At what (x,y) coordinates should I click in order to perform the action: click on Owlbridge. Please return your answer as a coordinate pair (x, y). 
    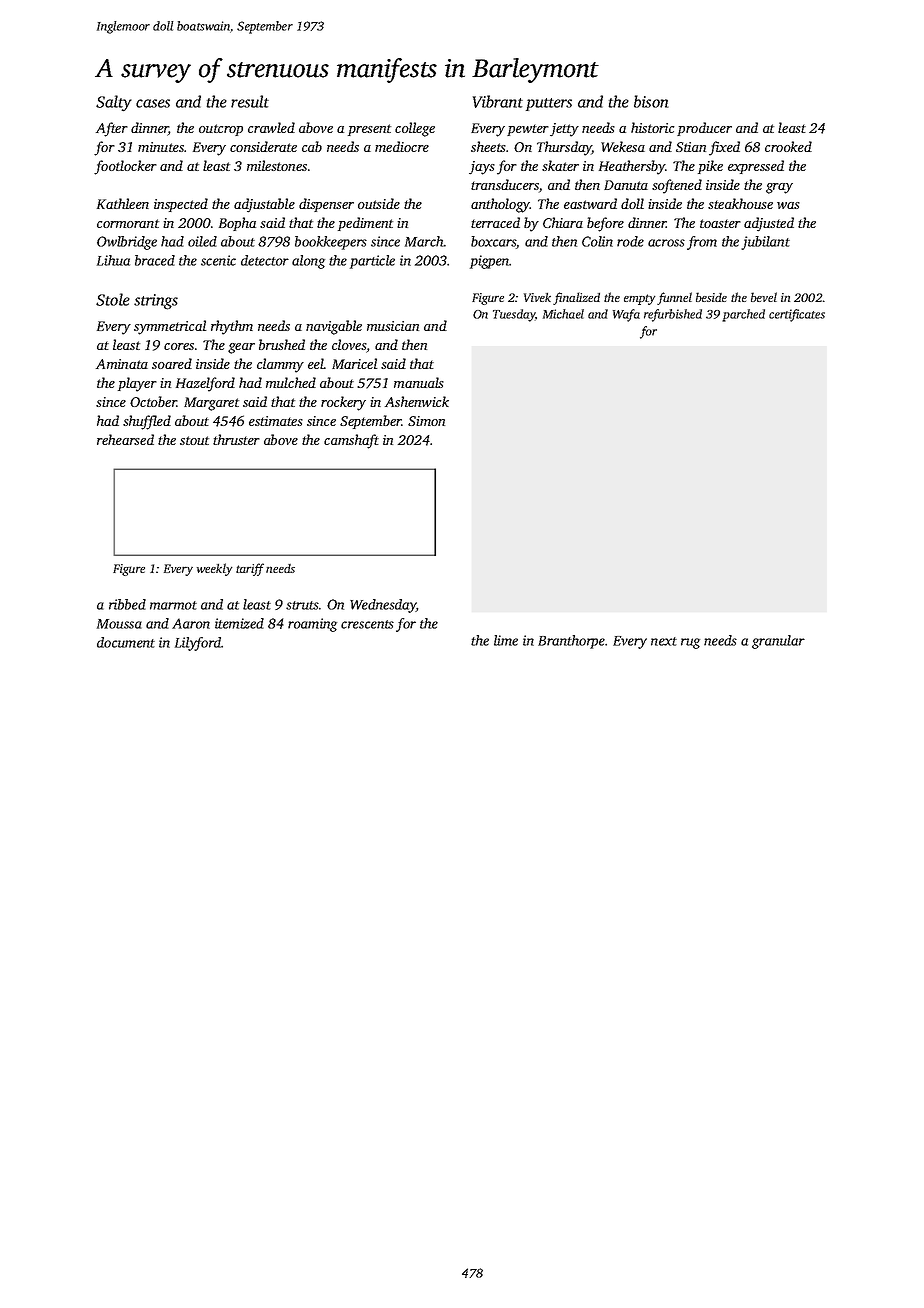
    Looking at the image, I should click on (127, 243).
